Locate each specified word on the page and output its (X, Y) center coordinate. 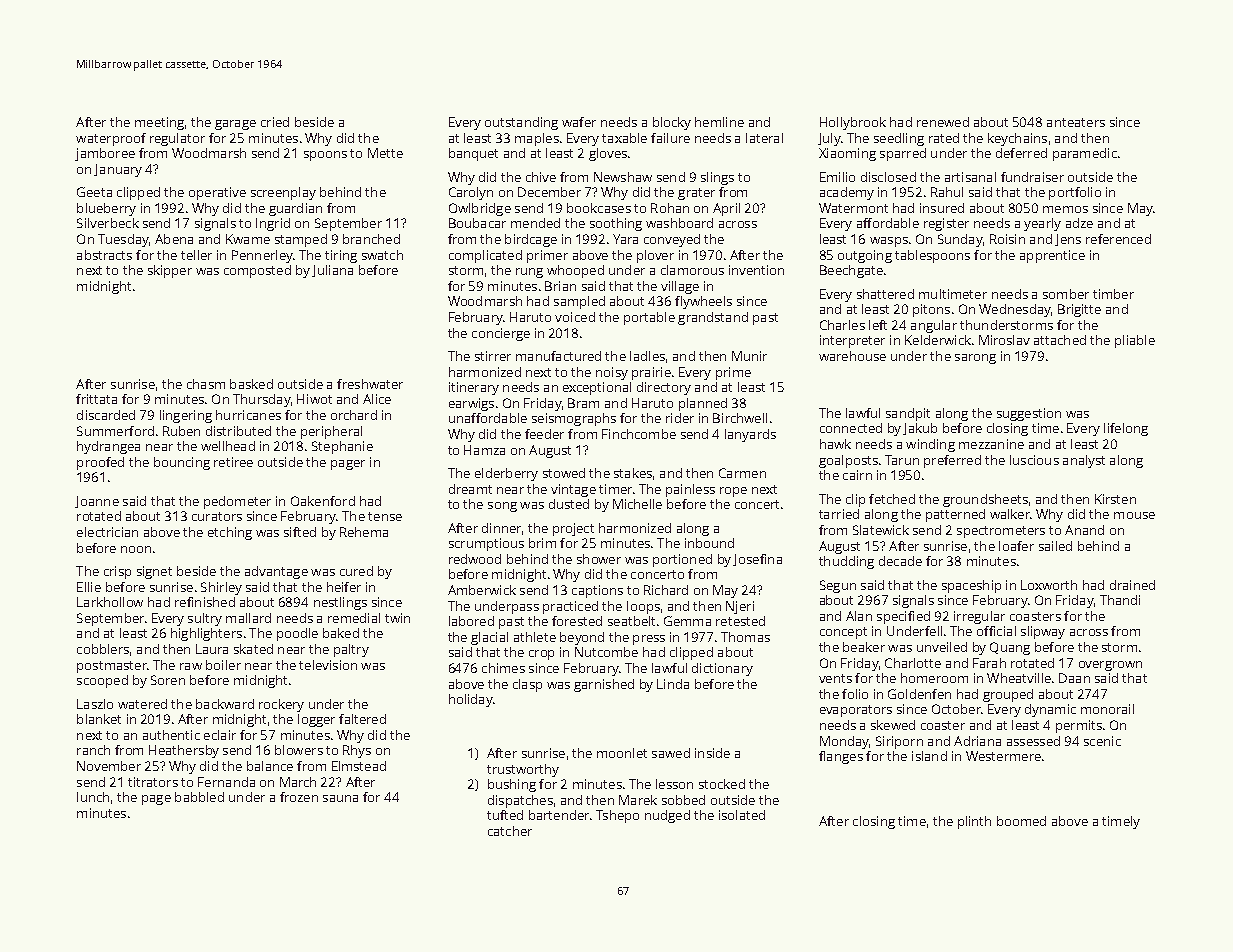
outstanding (521, 123)
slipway (1043, 632)
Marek (638, 800)
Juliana (332, 271)
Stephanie (342, 447)
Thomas (745, 637)
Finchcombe (639, 434)
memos (1065, 209)
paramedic (1085, 154)
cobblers (103, 649)
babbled (199, 797)
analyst (1084, 461)
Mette (385, 153)
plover (655, 256)
